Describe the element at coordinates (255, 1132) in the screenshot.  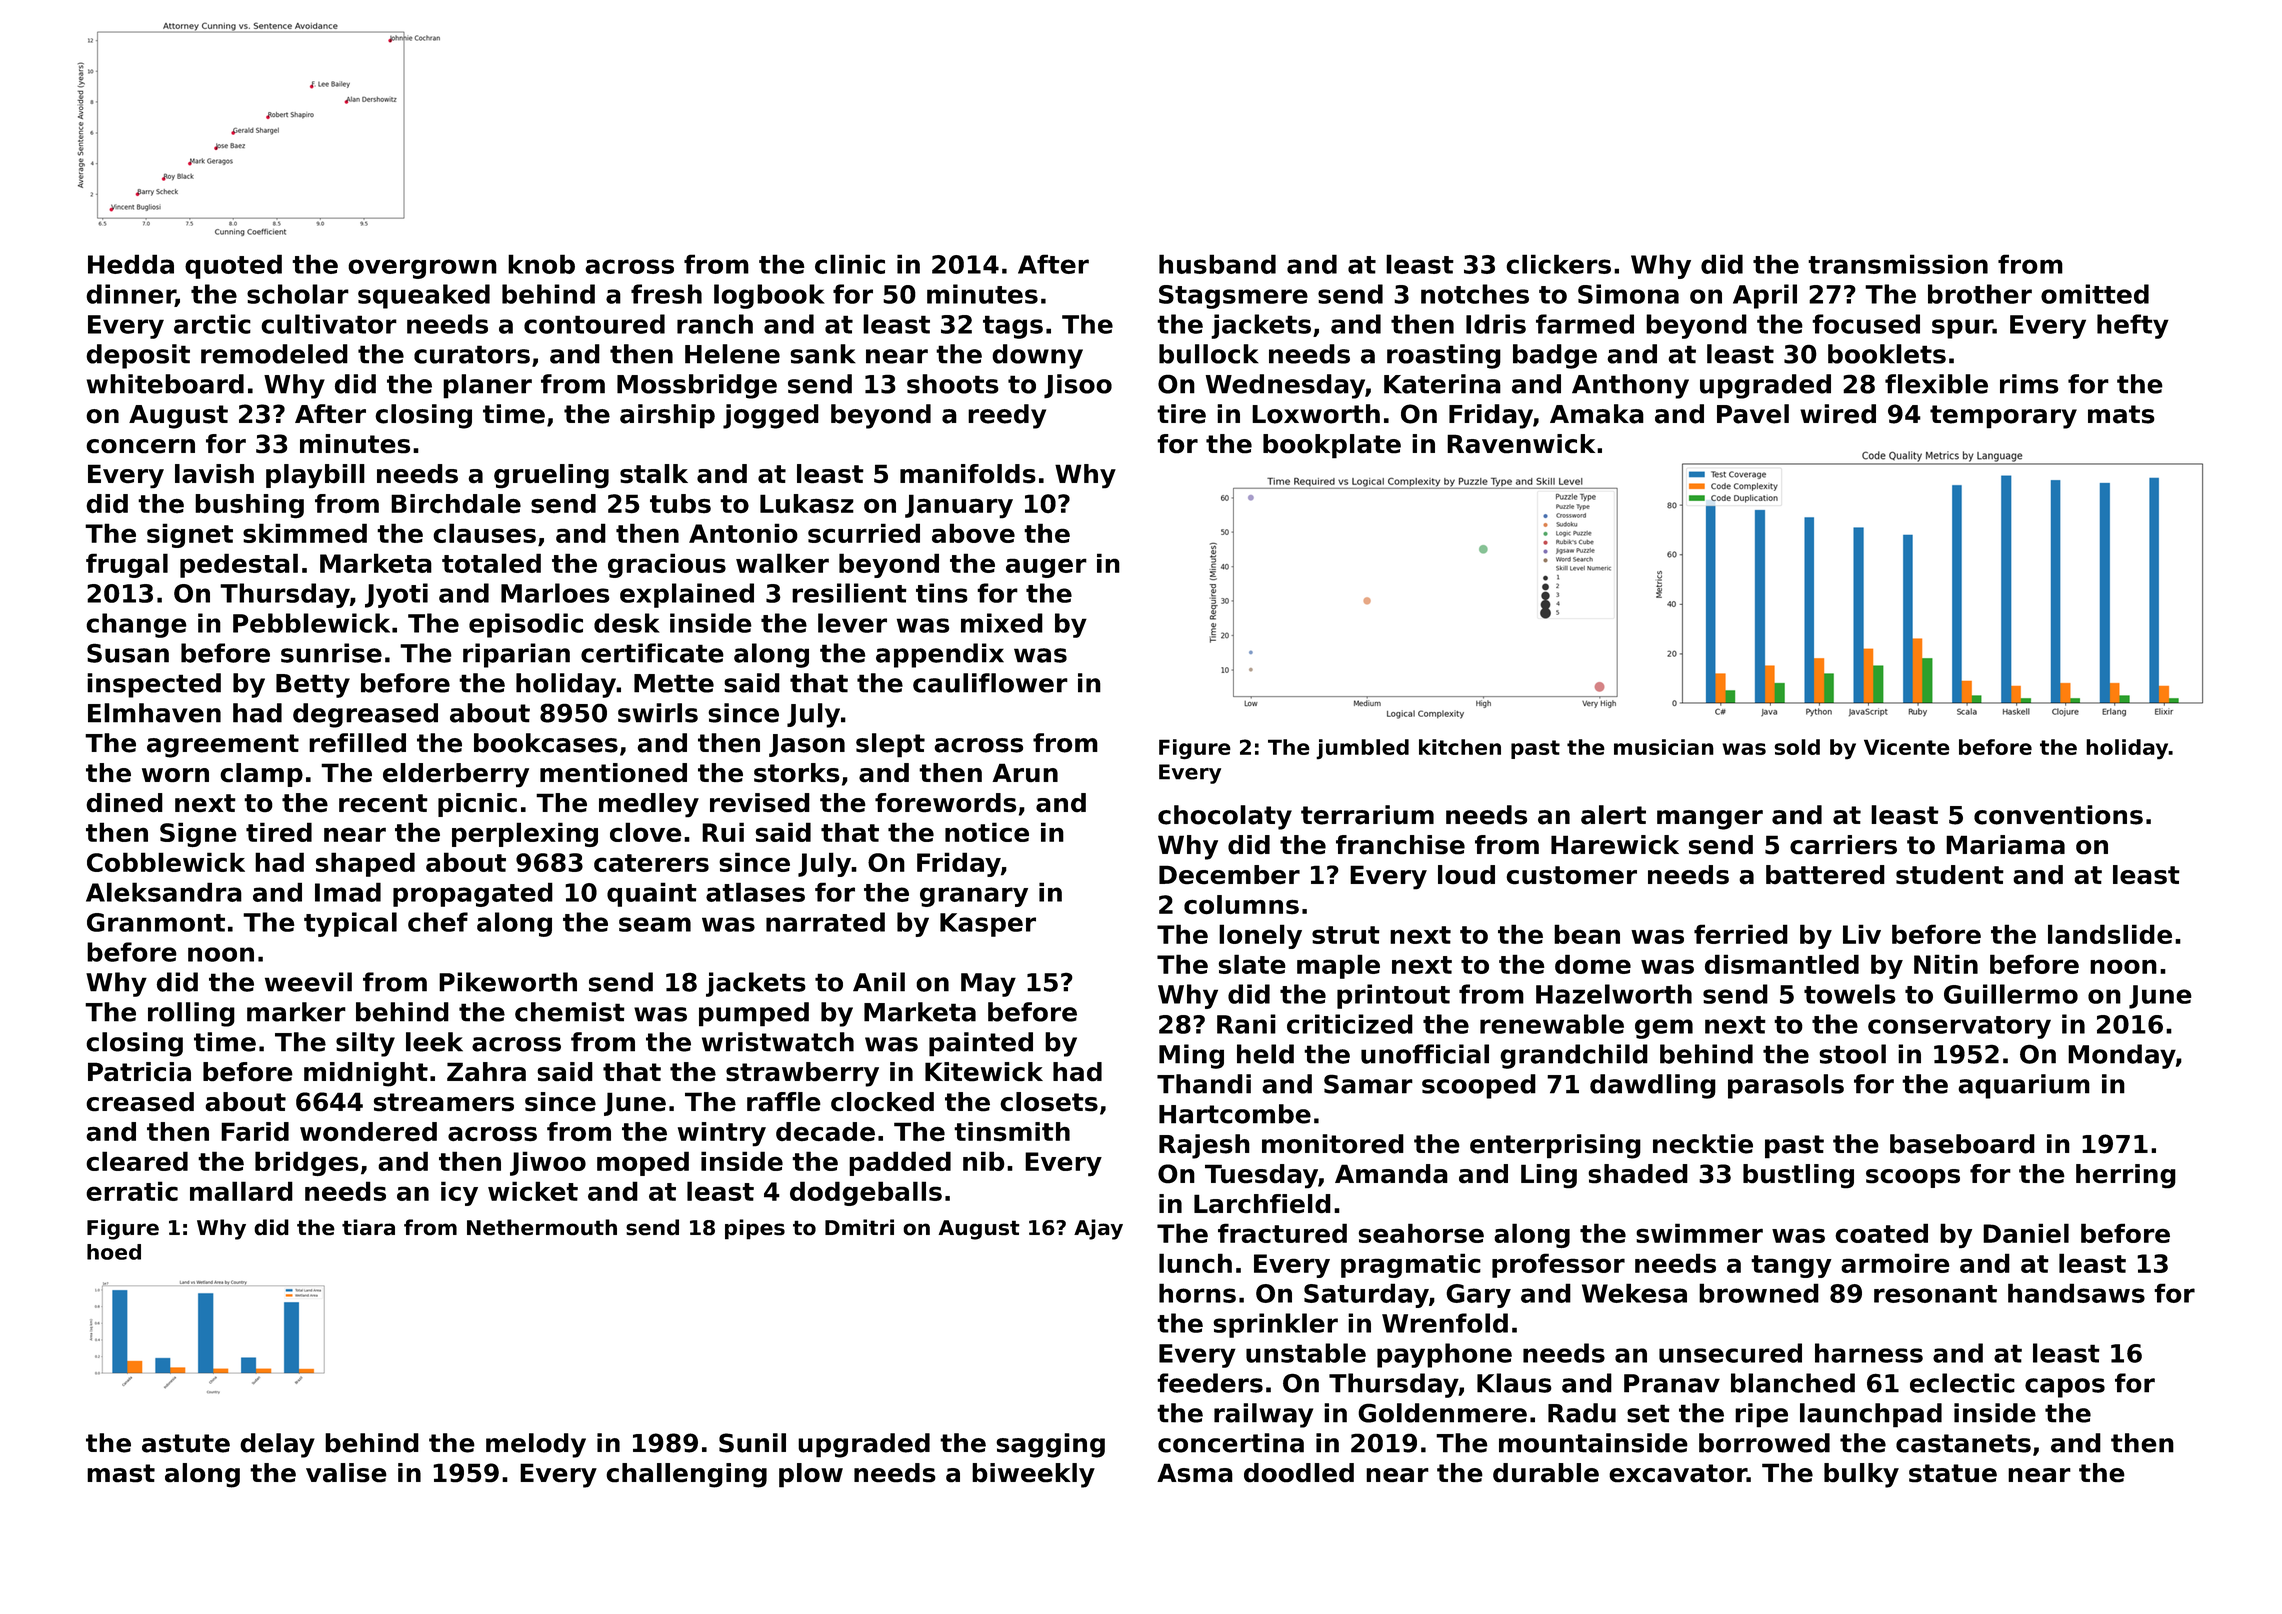
I see `Farid` at that location.
